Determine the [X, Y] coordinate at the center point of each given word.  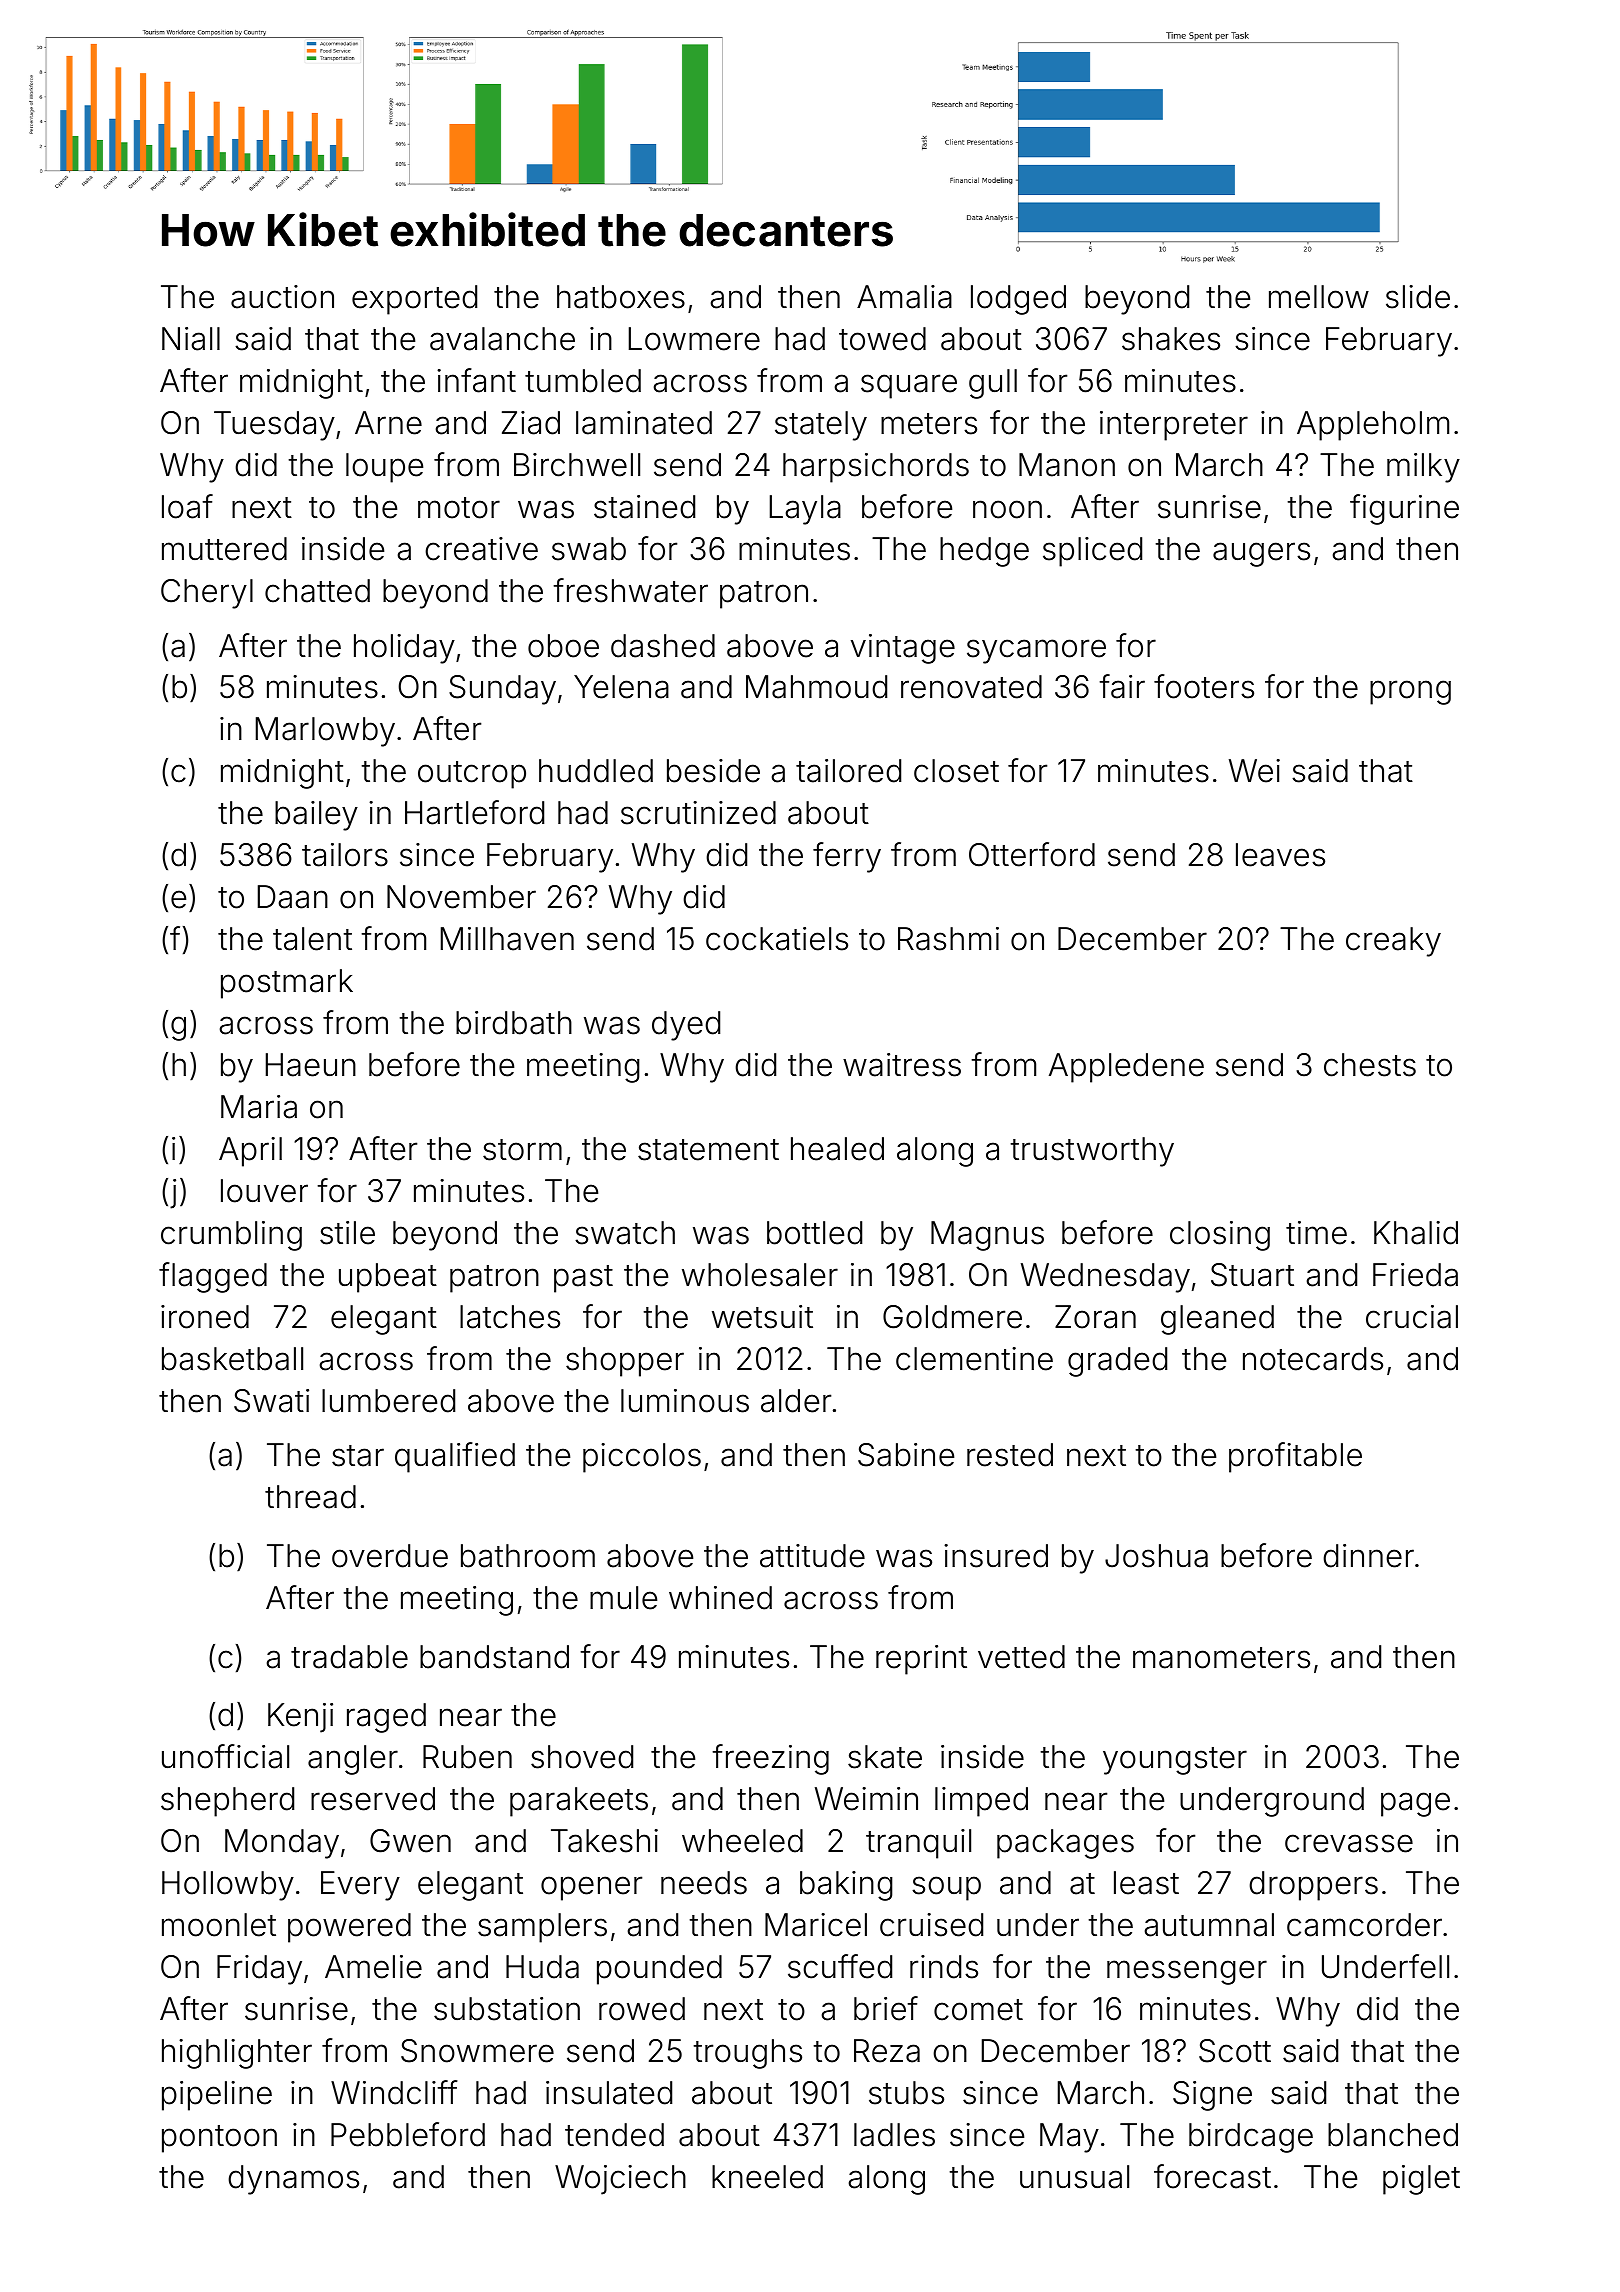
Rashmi [948, 939]
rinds [944, 1967]
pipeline [217, 2096]
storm [522, 1150]
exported [414, 300]
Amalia [904, 297]
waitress [902, 1065]
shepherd [227, 1802]
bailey [316, 816]
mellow [1319, 297]
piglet [1421, 2180]
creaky [1393, 942]
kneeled [767, 2177]
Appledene [1126, 1068]
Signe [1212, 2096]
